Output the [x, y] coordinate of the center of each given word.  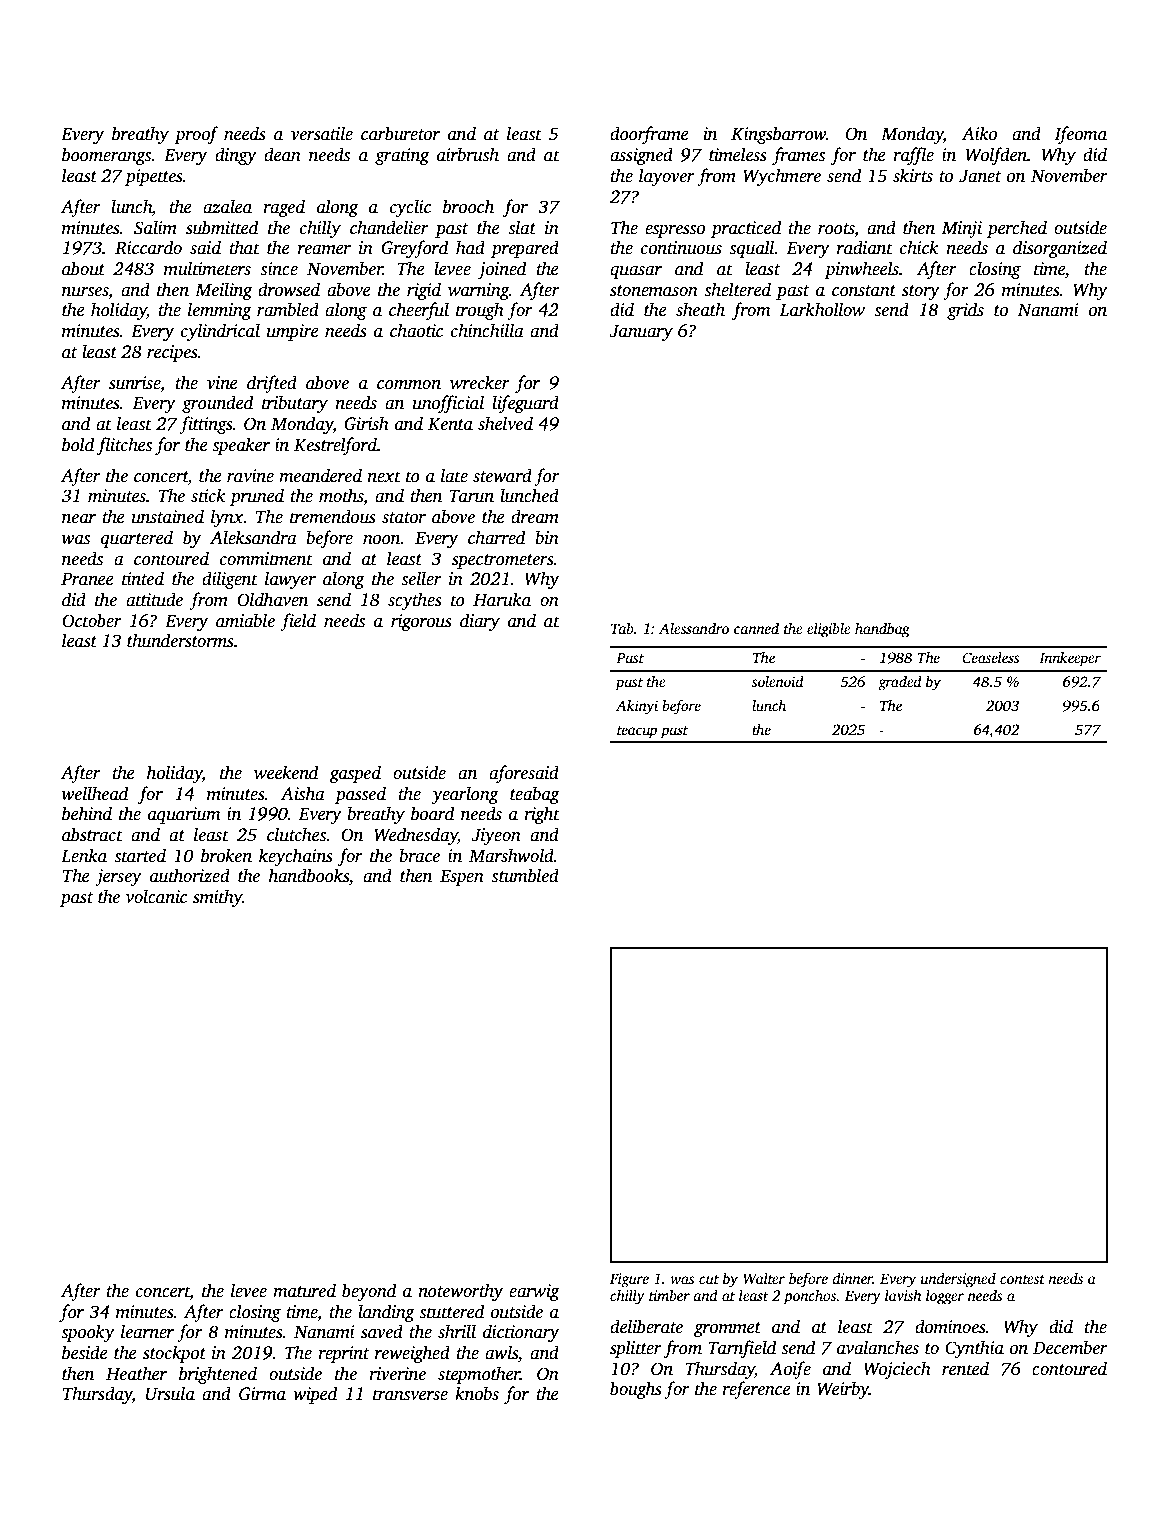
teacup [637, 732]
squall [752, 249]
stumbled [525, 875]
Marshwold [511, 855]
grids [965, 311]
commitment [266, 559]
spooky [88, 1333]
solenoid [778, 681]
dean [282, 154]
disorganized [1060, 249]
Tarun [471, 496]
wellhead [95, 793]
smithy [217, 898]
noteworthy [461, 1292]
